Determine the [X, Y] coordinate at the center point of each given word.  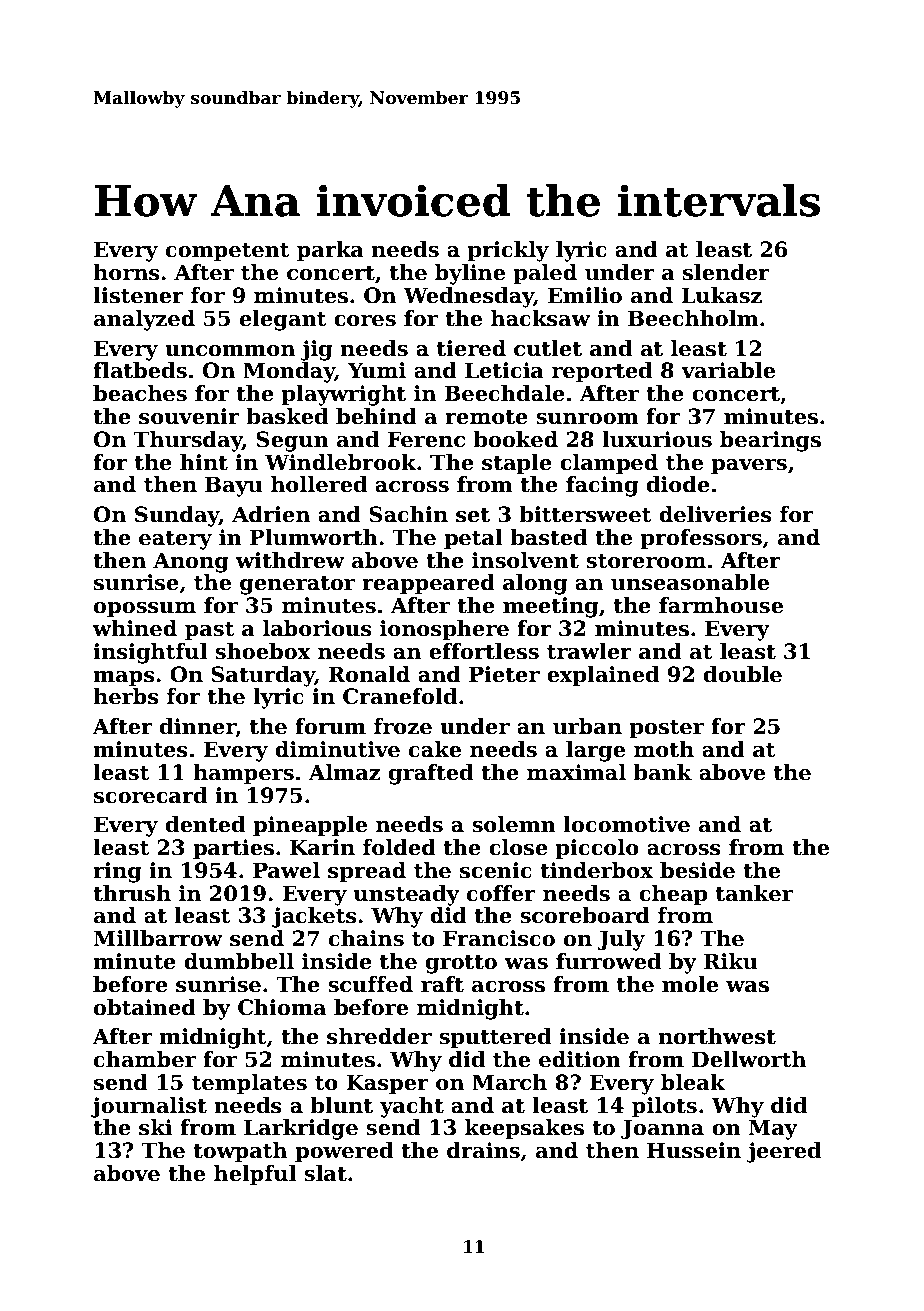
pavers [749, 467]
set [473, 515]
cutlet [548, 348]
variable [728, 370]
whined [135, 628]
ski [155, 1127]
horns [126, 272]
